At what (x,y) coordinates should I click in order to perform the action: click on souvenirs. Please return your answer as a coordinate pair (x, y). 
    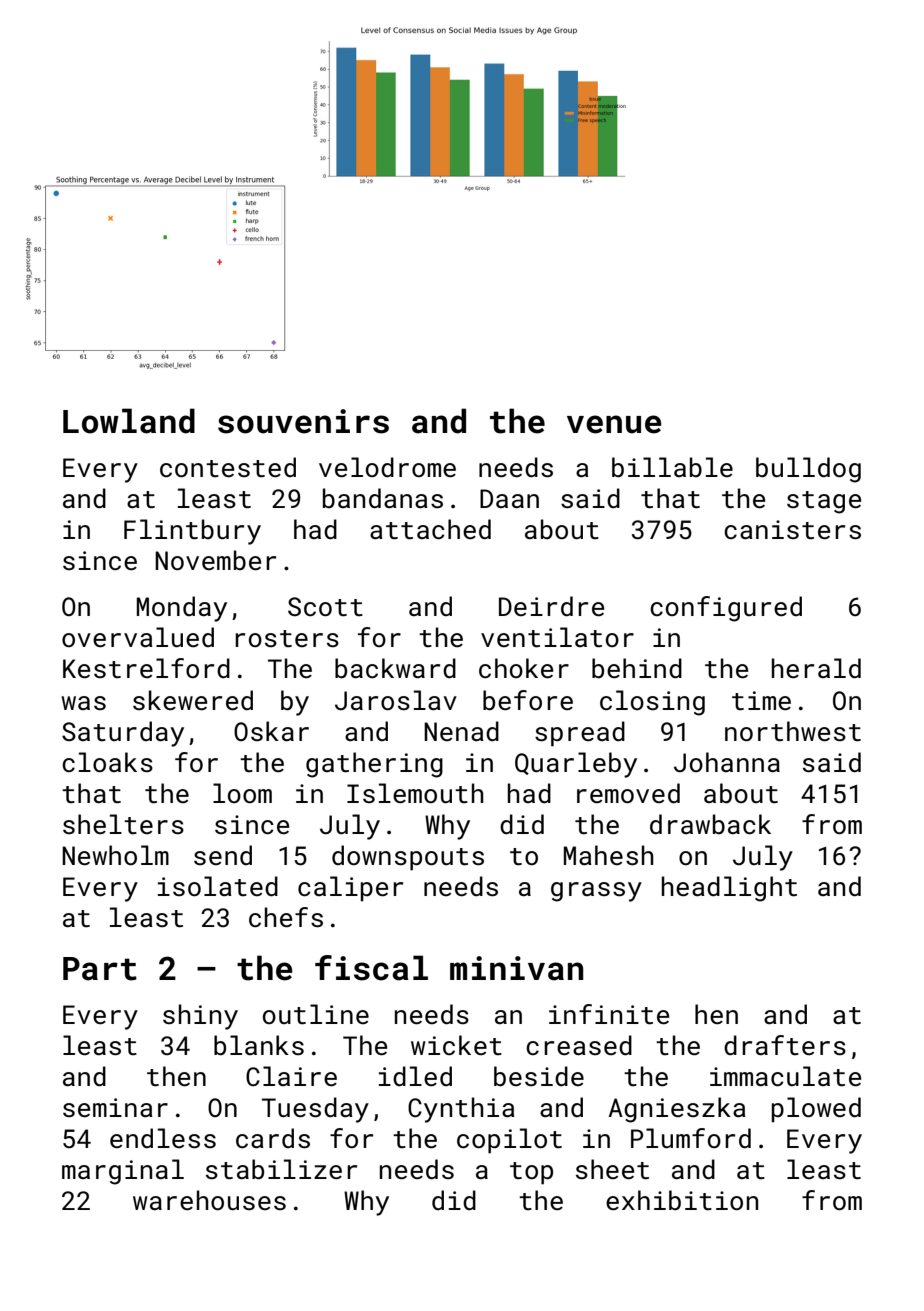
    Looking at the image, I should click on (303, 421).
